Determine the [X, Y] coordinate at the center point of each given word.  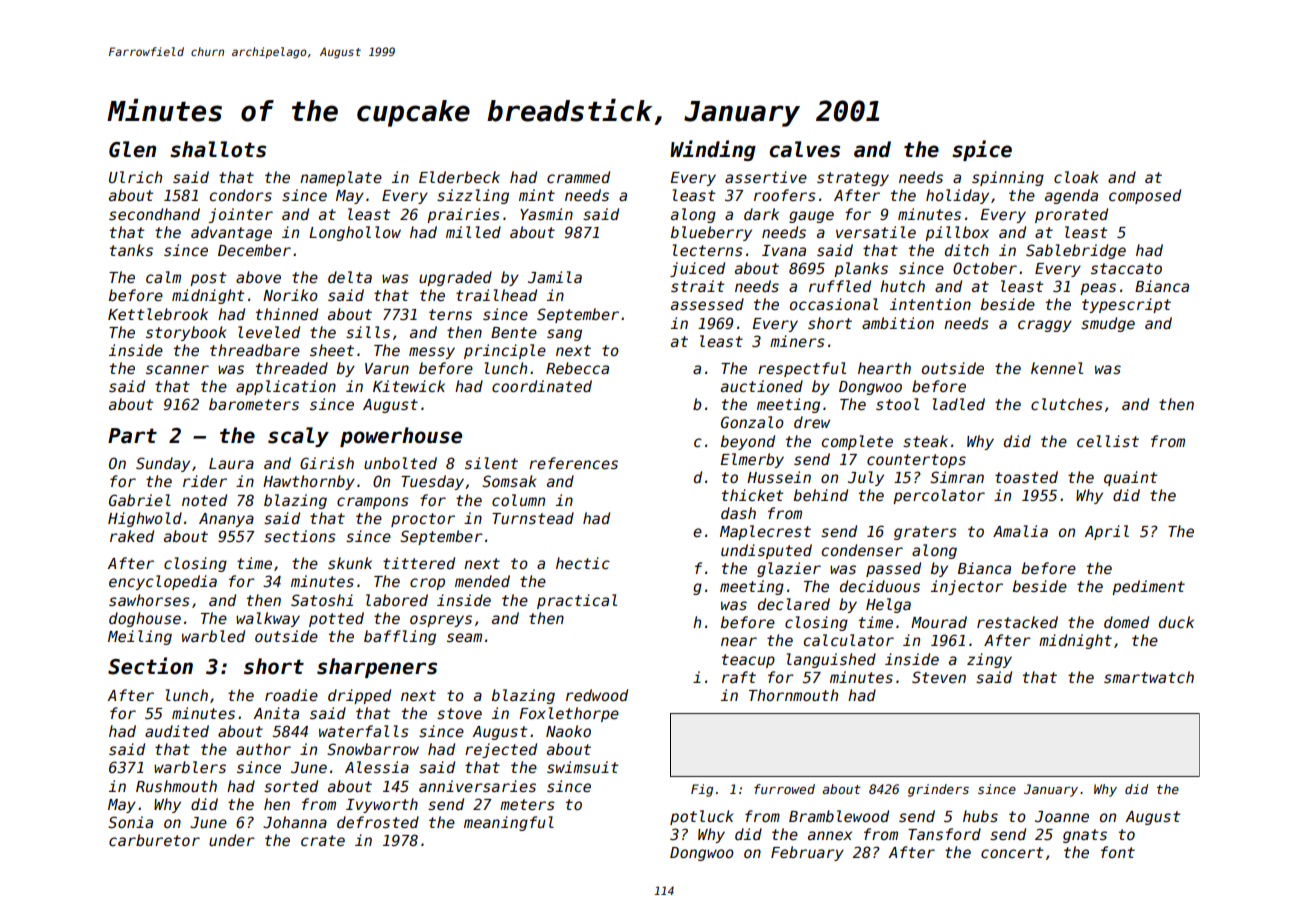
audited [177, 731]
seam [464, 637]
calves [804, 149]
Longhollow [355, 233]
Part [132, 436]
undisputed [766, 551]
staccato [1126, 268]
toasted [1026, 477]
